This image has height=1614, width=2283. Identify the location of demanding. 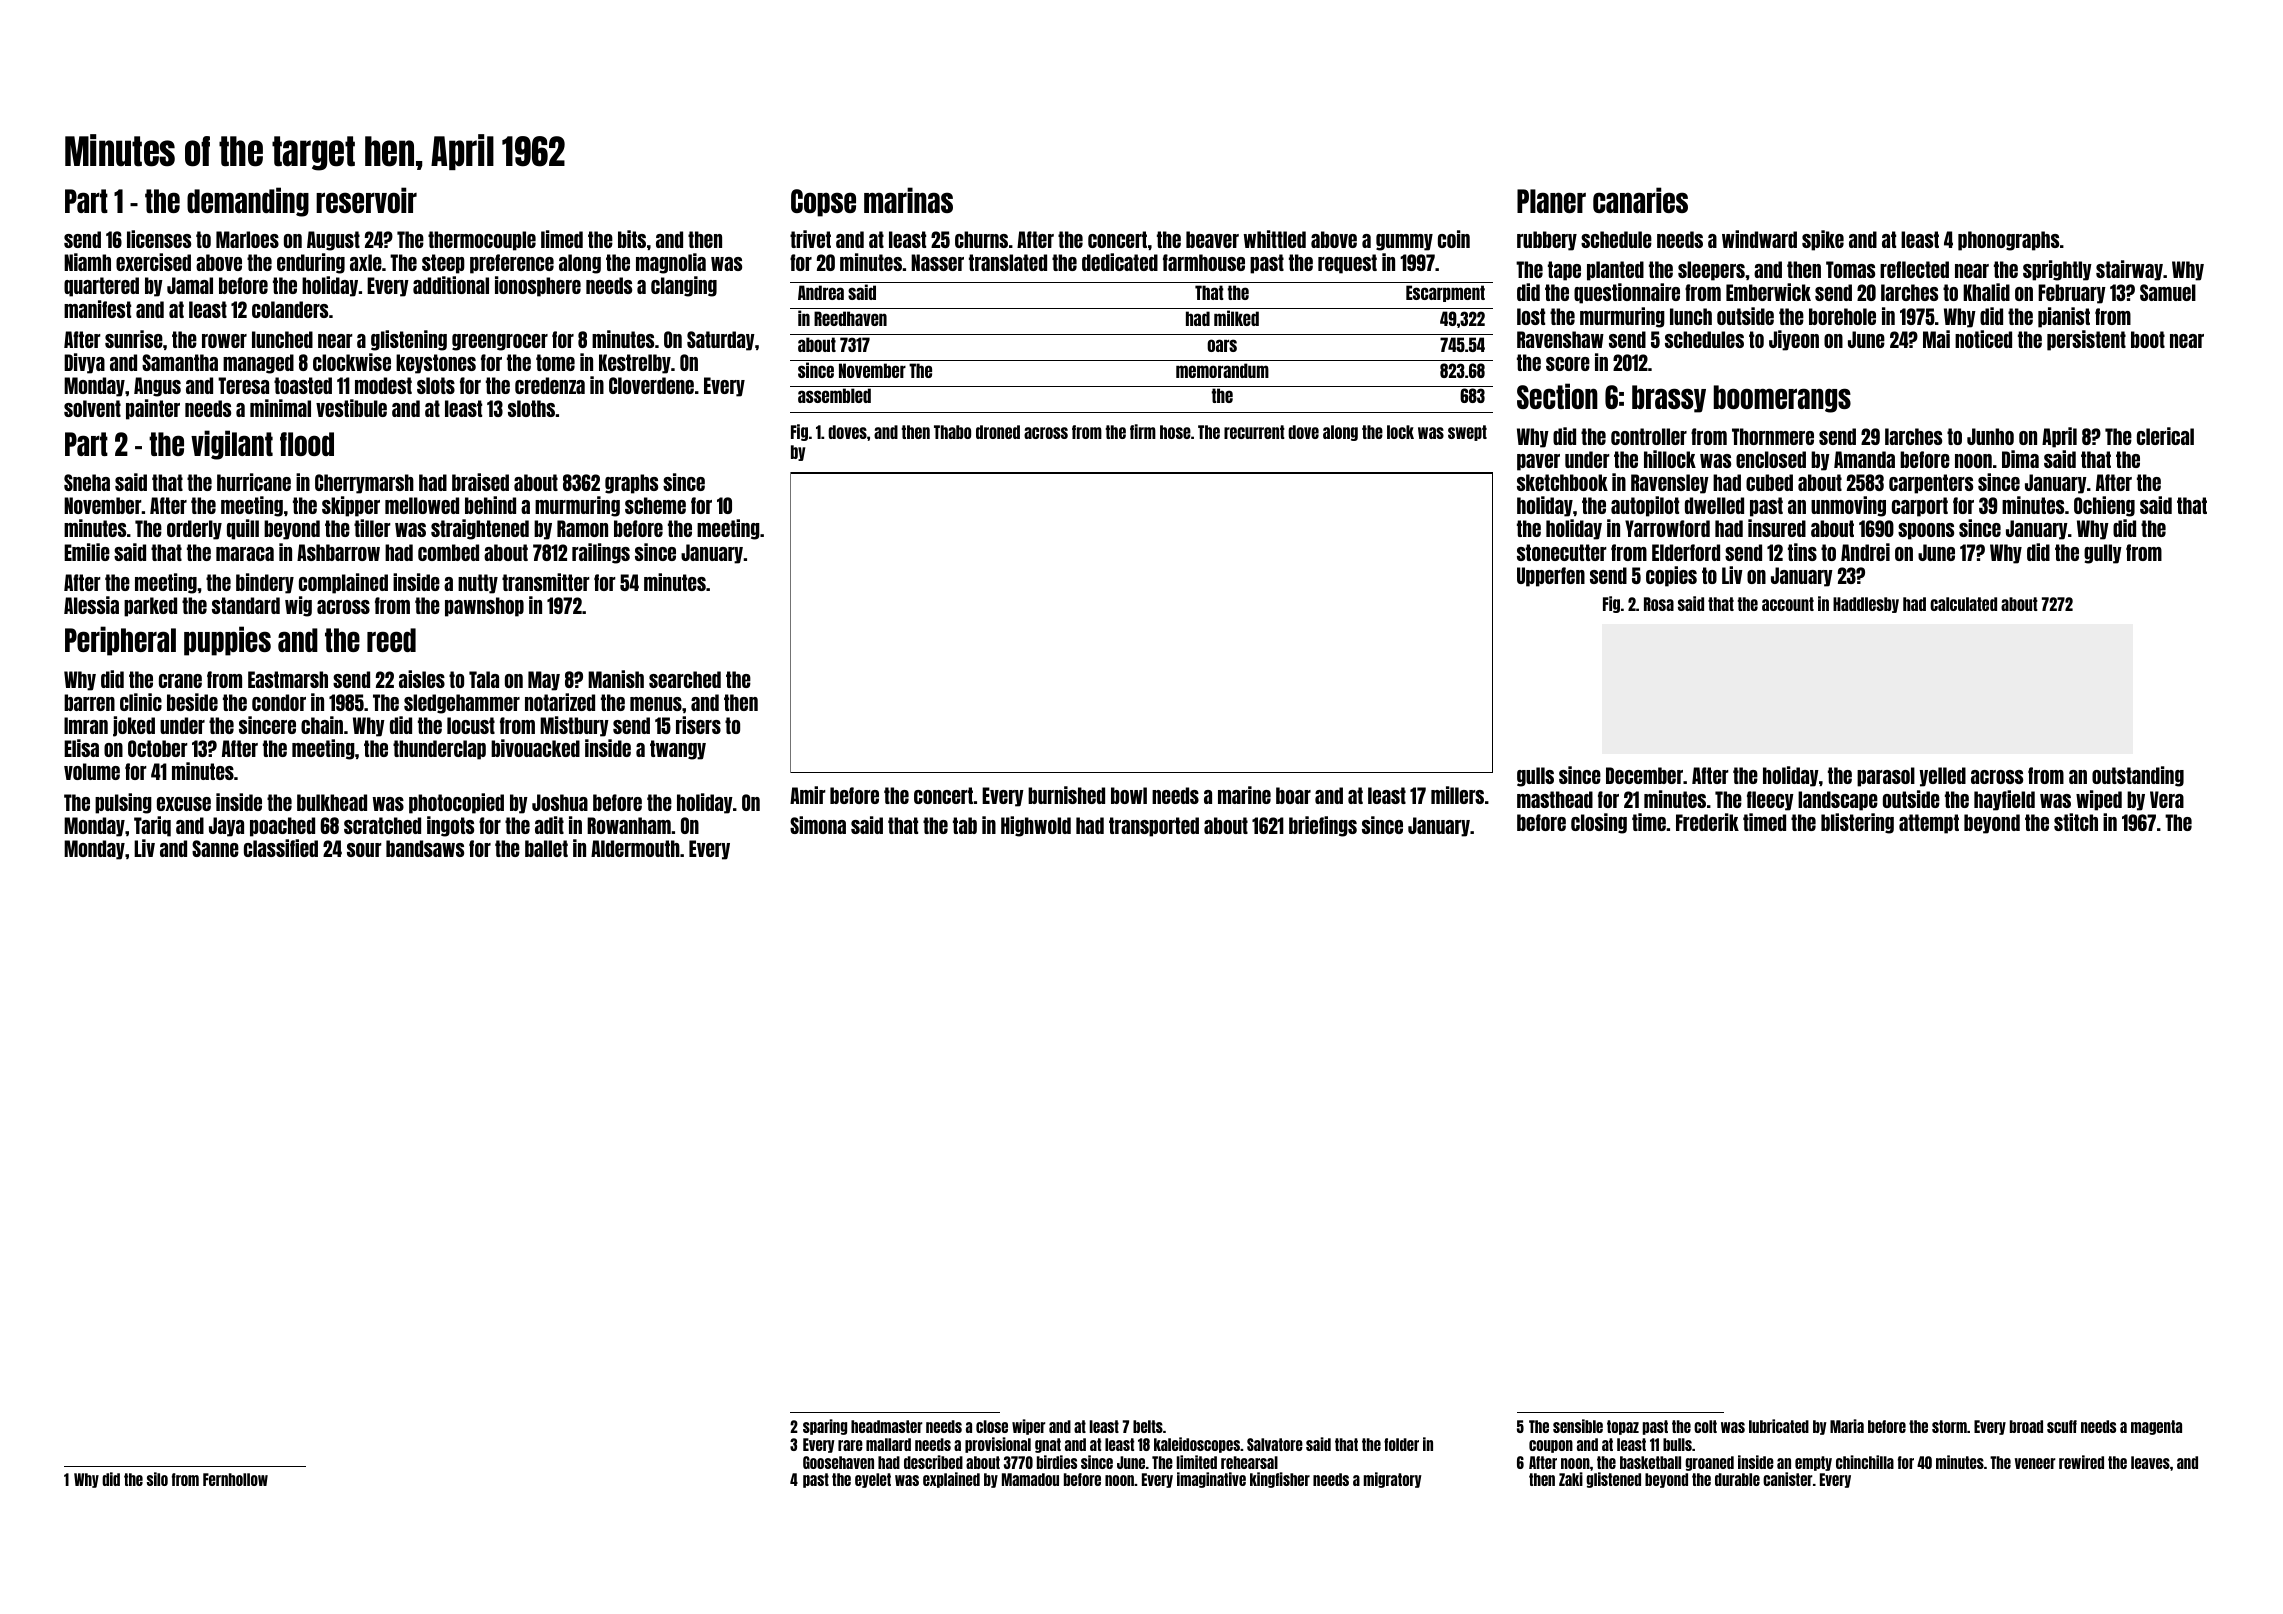
(248, 202).
